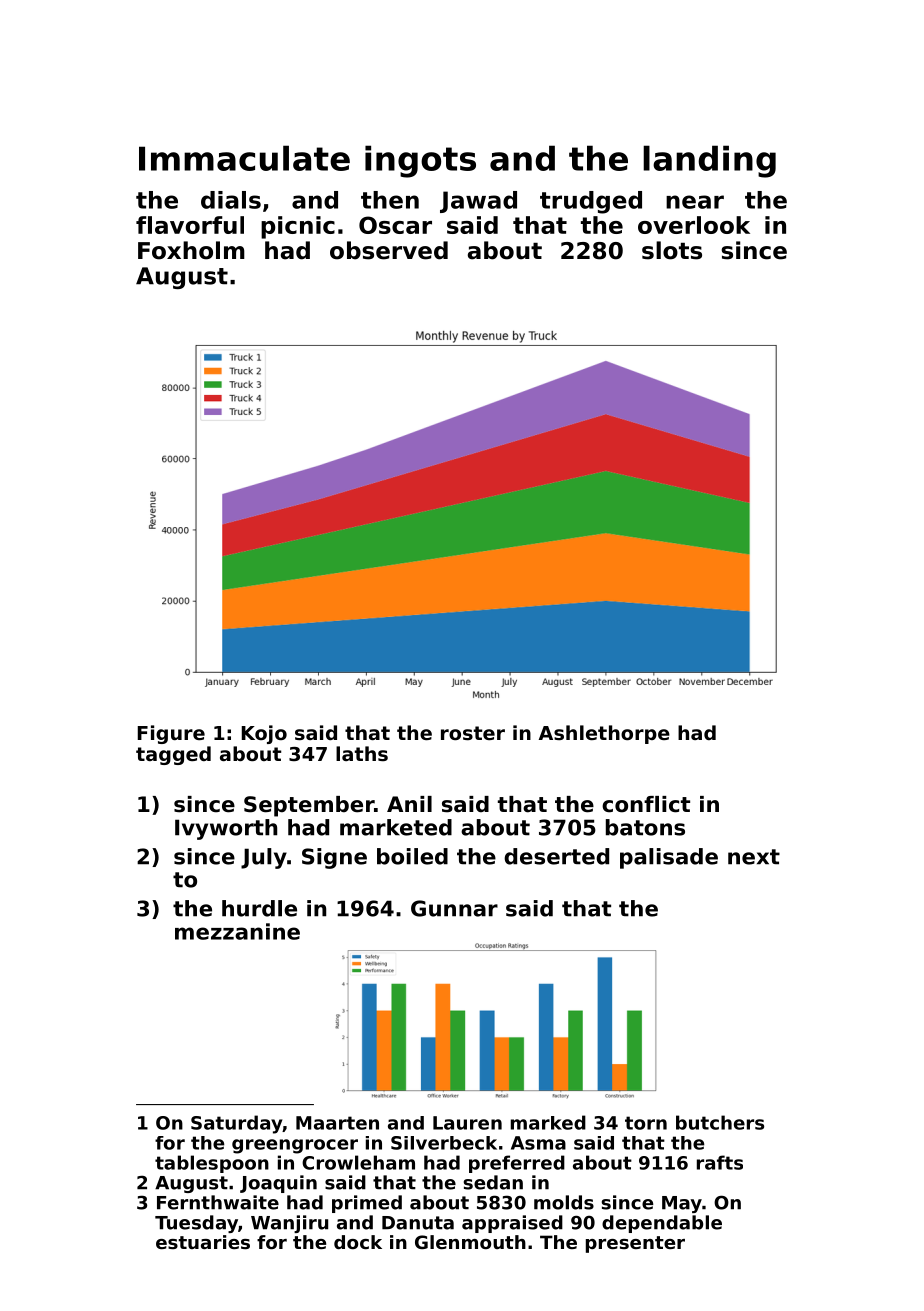 This screenshot has width=924, height=1311. What do you see at coordinates (720, 1122) in the screenshot?
I see `butchers` at bounding box center [720, 1122].
